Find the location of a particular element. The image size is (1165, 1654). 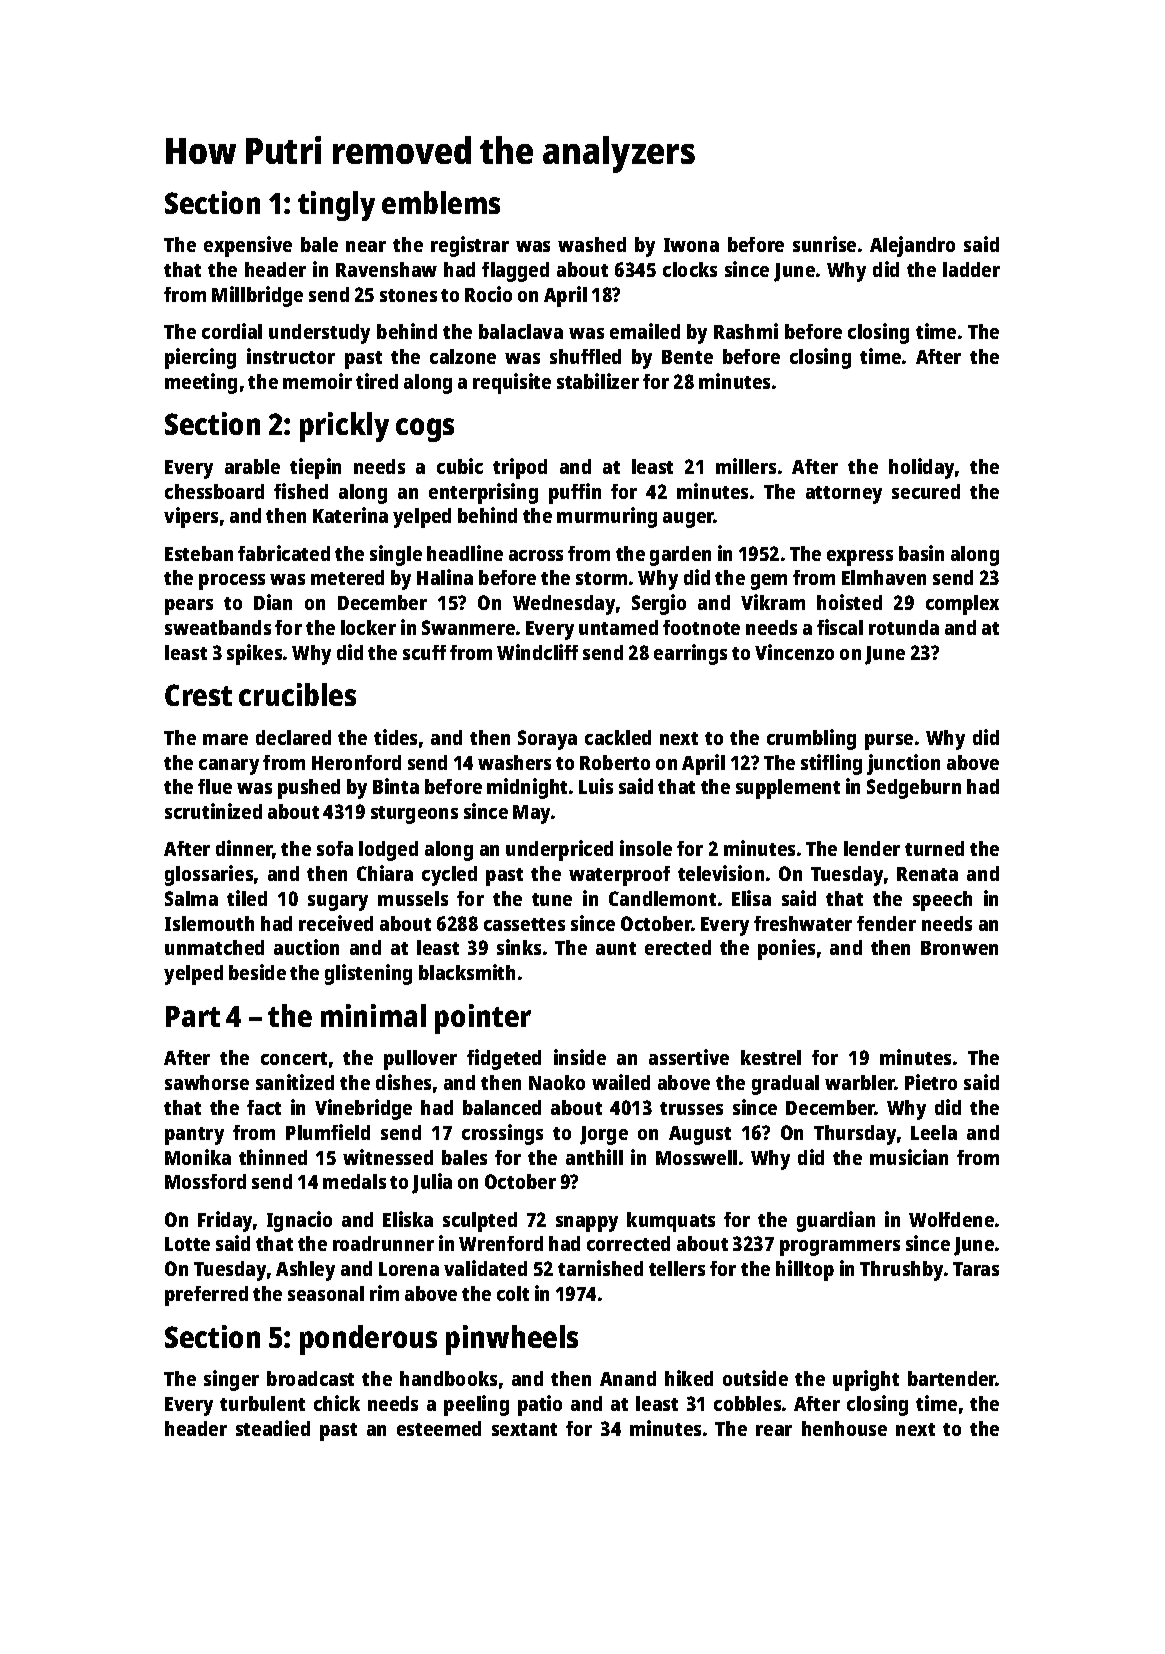

Alejandro is located at coordinates (912, 246).
